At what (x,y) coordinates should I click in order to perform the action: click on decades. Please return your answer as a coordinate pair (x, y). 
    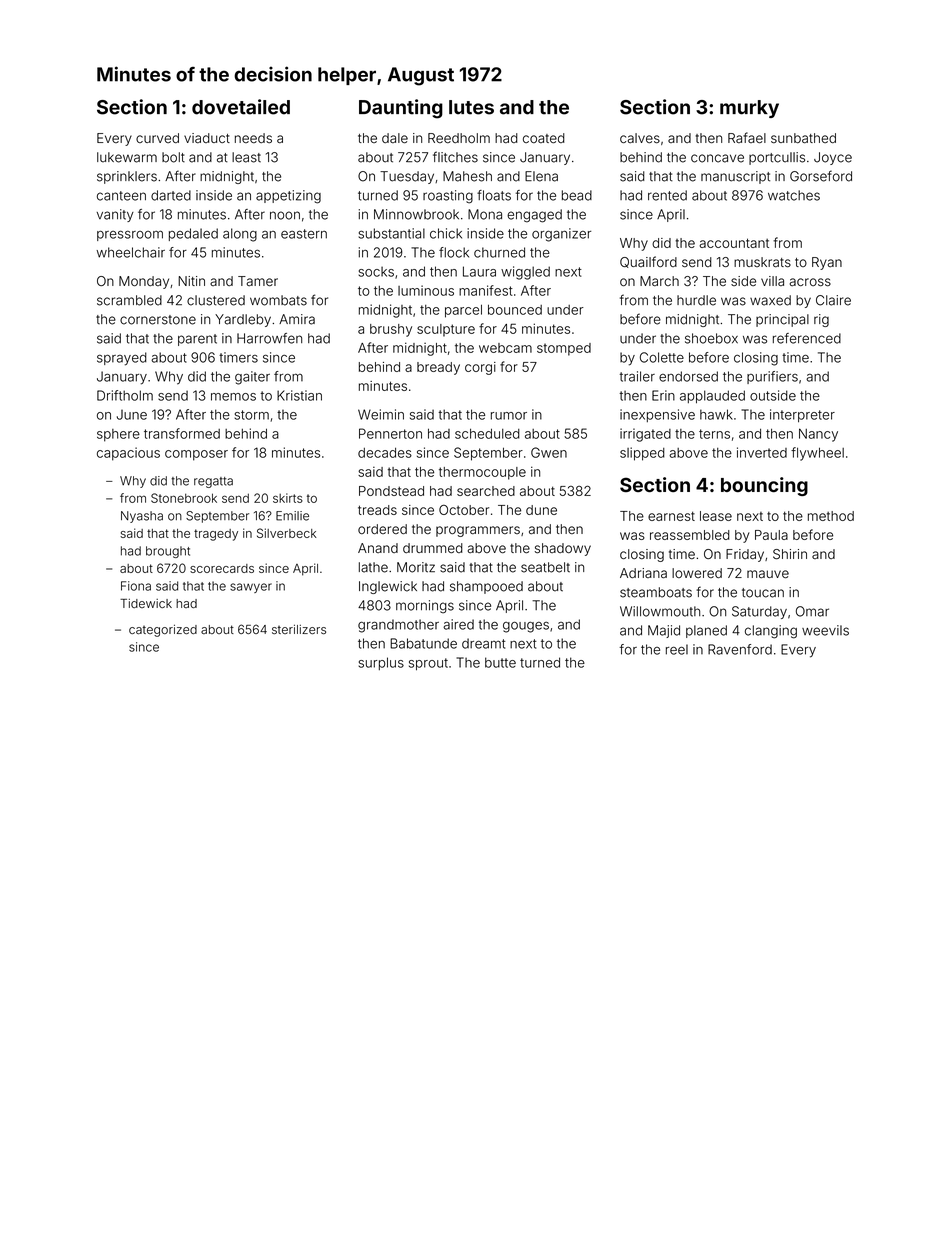
    Looking at the image, I should click on (385, 453).
